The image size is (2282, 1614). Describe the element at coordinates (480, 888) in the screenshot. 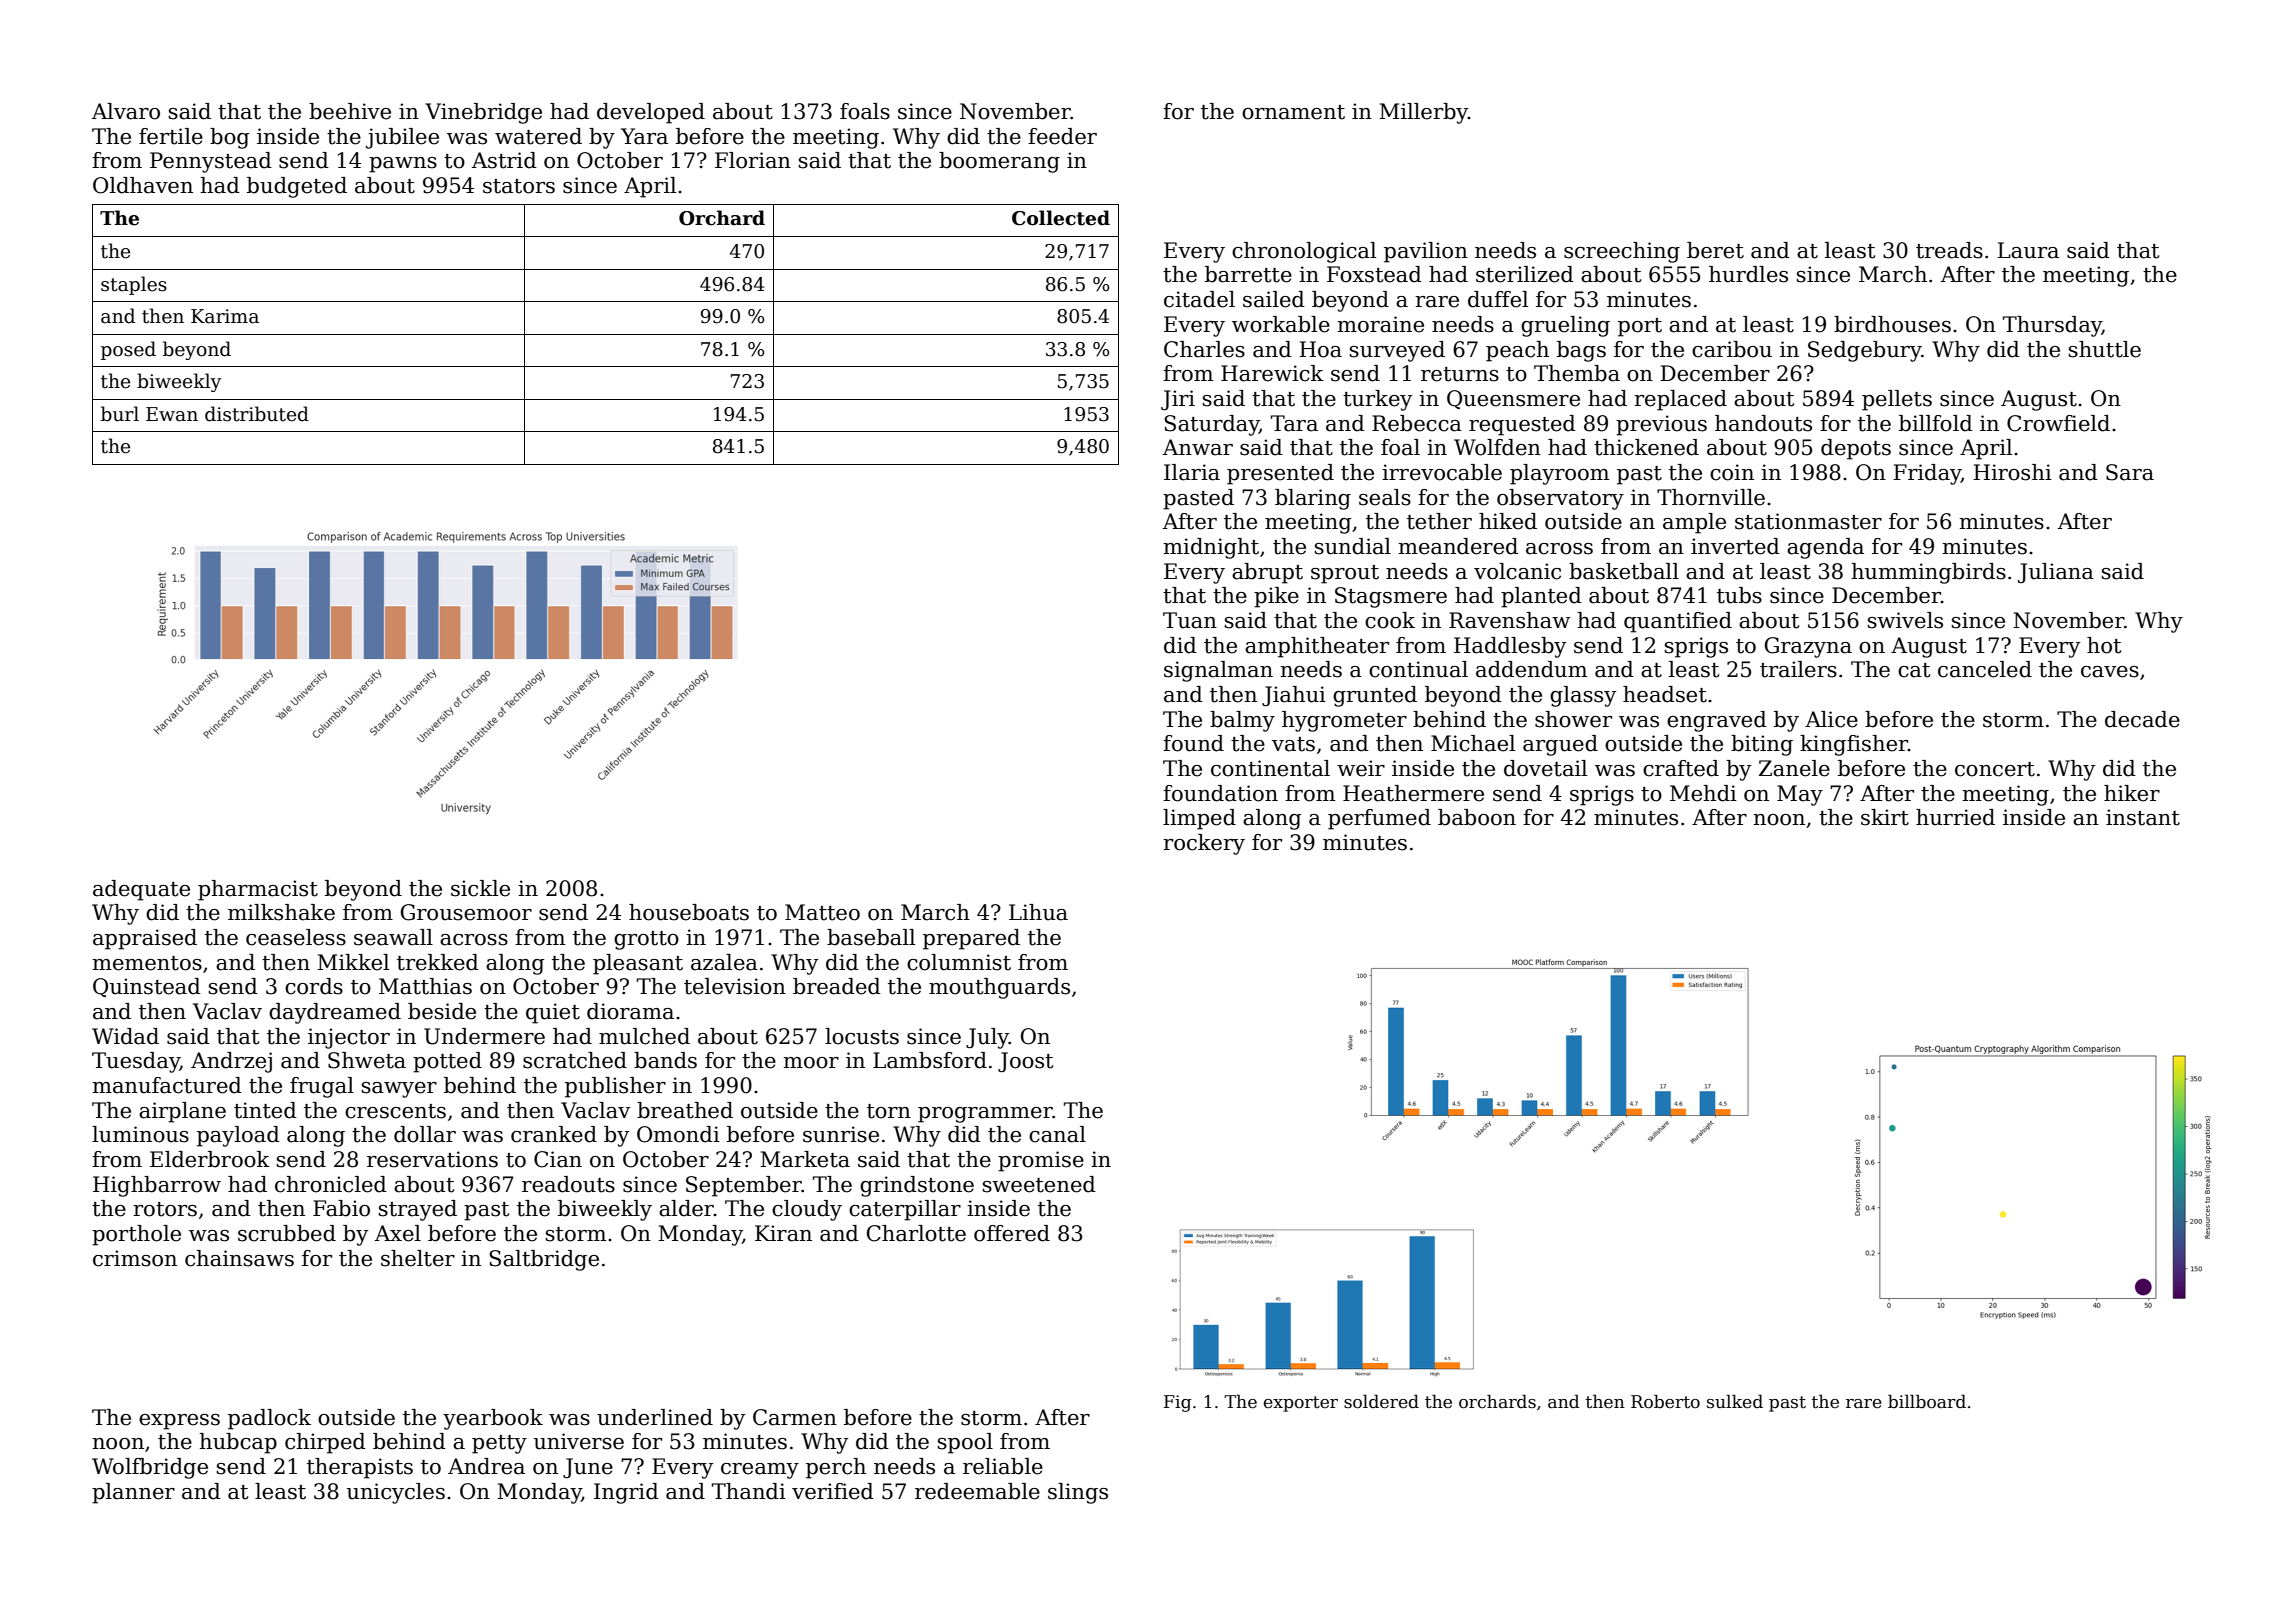

I see `sickle` at that location.
